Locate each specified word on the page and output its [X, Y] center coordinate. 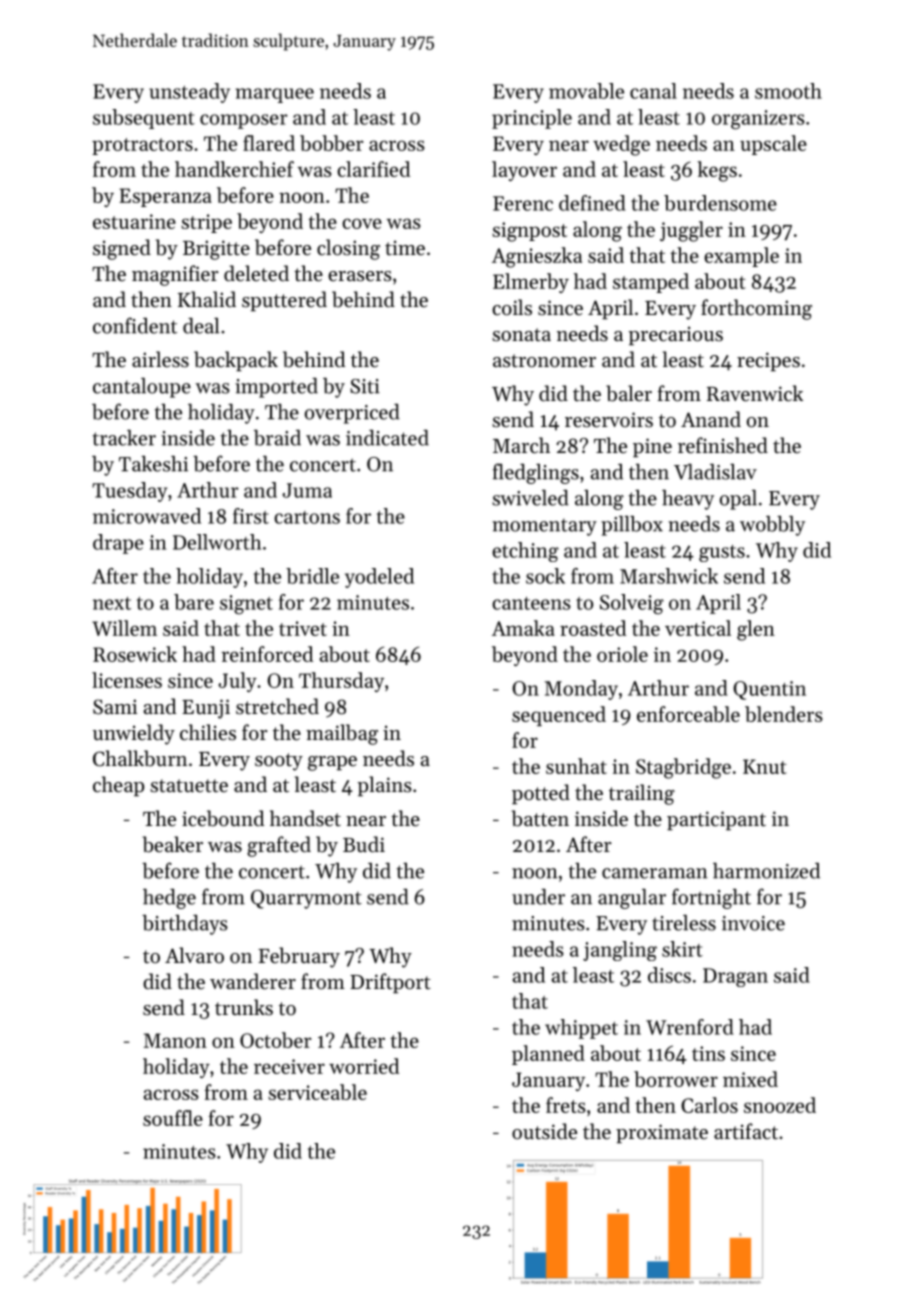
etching [525, 552]
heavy [688, 500]
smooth [788, 91]
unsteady [189, 93]
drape [118, 544]
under [538, 897]
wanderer [253, 981]
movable [586, 91]
